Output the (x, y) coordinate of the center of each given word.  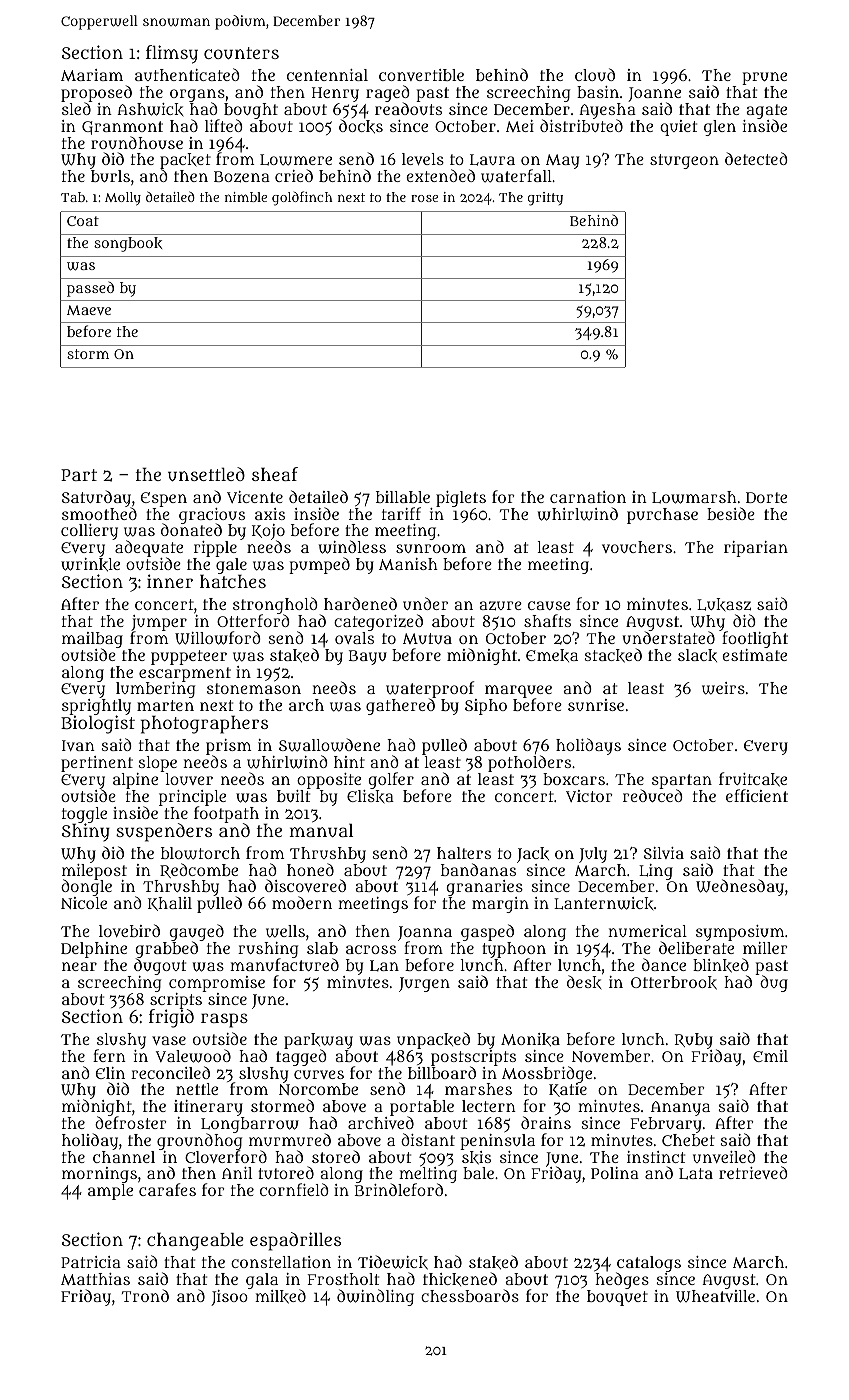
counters (241, 53)
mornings (99, 1175)
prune (764, 78)
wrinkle (90, 565)
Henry (335, 94)
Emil (770, 1056)
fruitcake (753, 779)
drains (546, 1122)
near (79, 966)
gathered (400, 707)
